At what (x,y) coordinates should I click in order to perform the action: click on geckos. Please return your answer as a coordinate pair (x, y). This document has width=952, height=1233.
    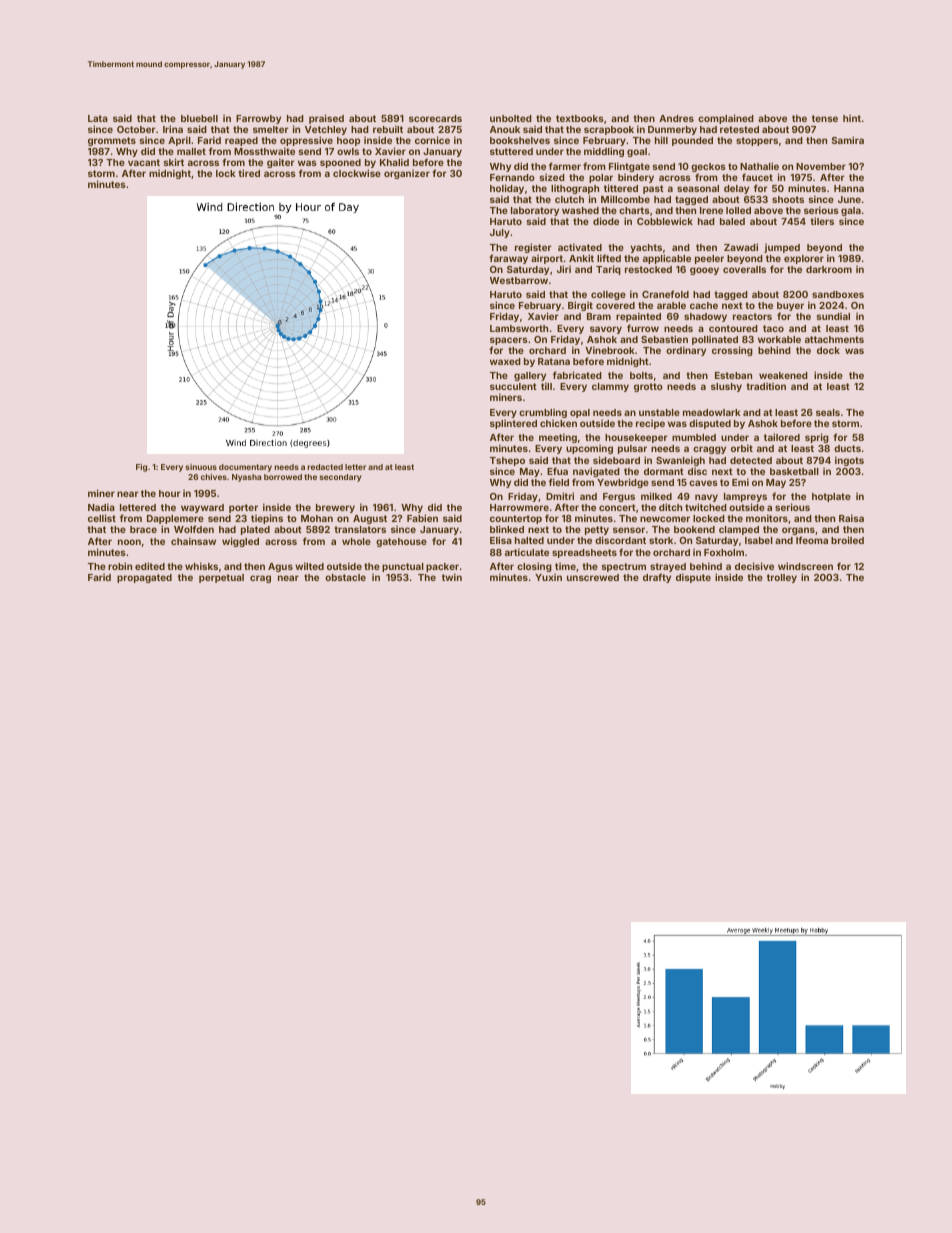
    Looking at the image, I should click on (708, 167).
